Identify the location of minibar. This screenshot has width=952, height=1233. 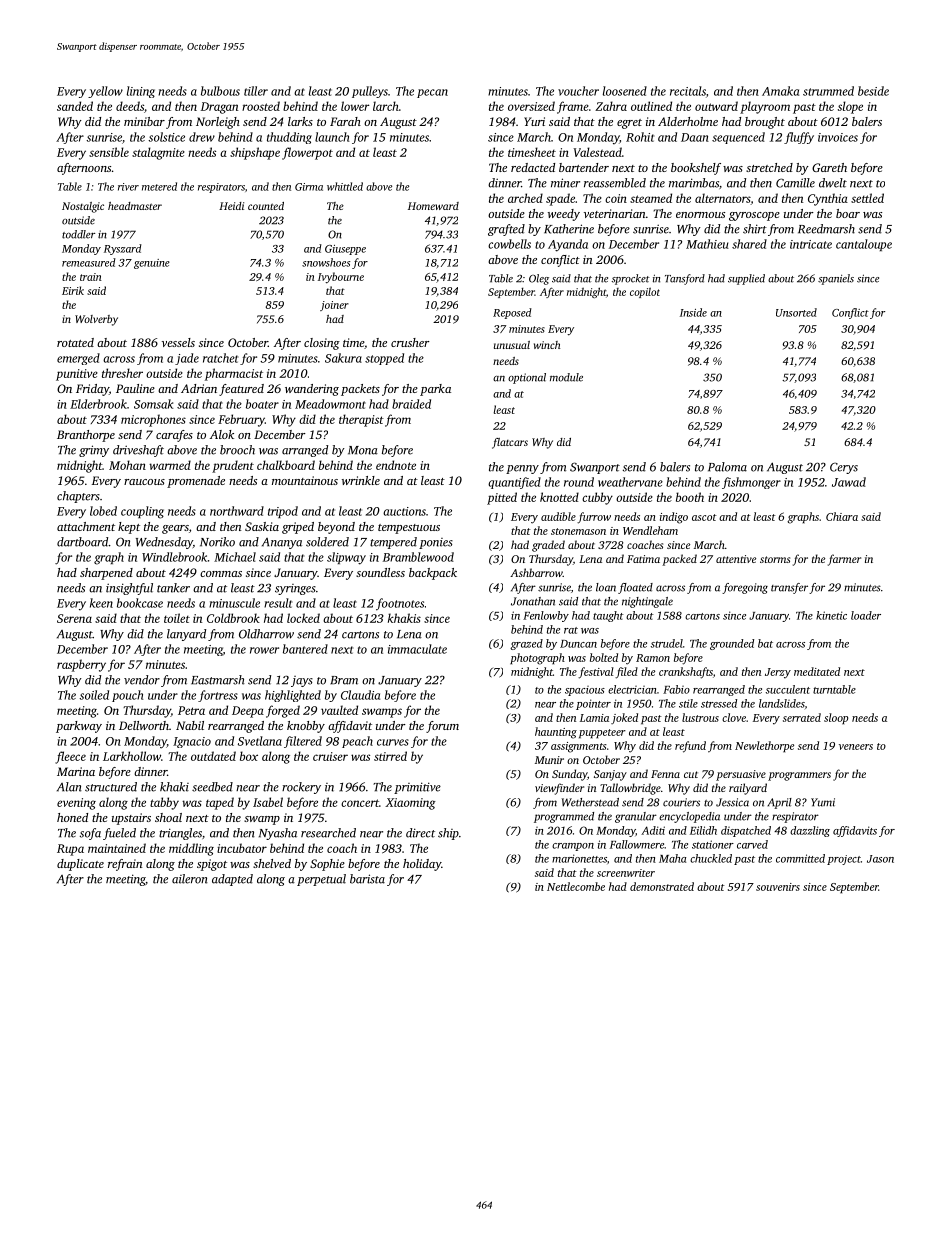
(144, 121).
